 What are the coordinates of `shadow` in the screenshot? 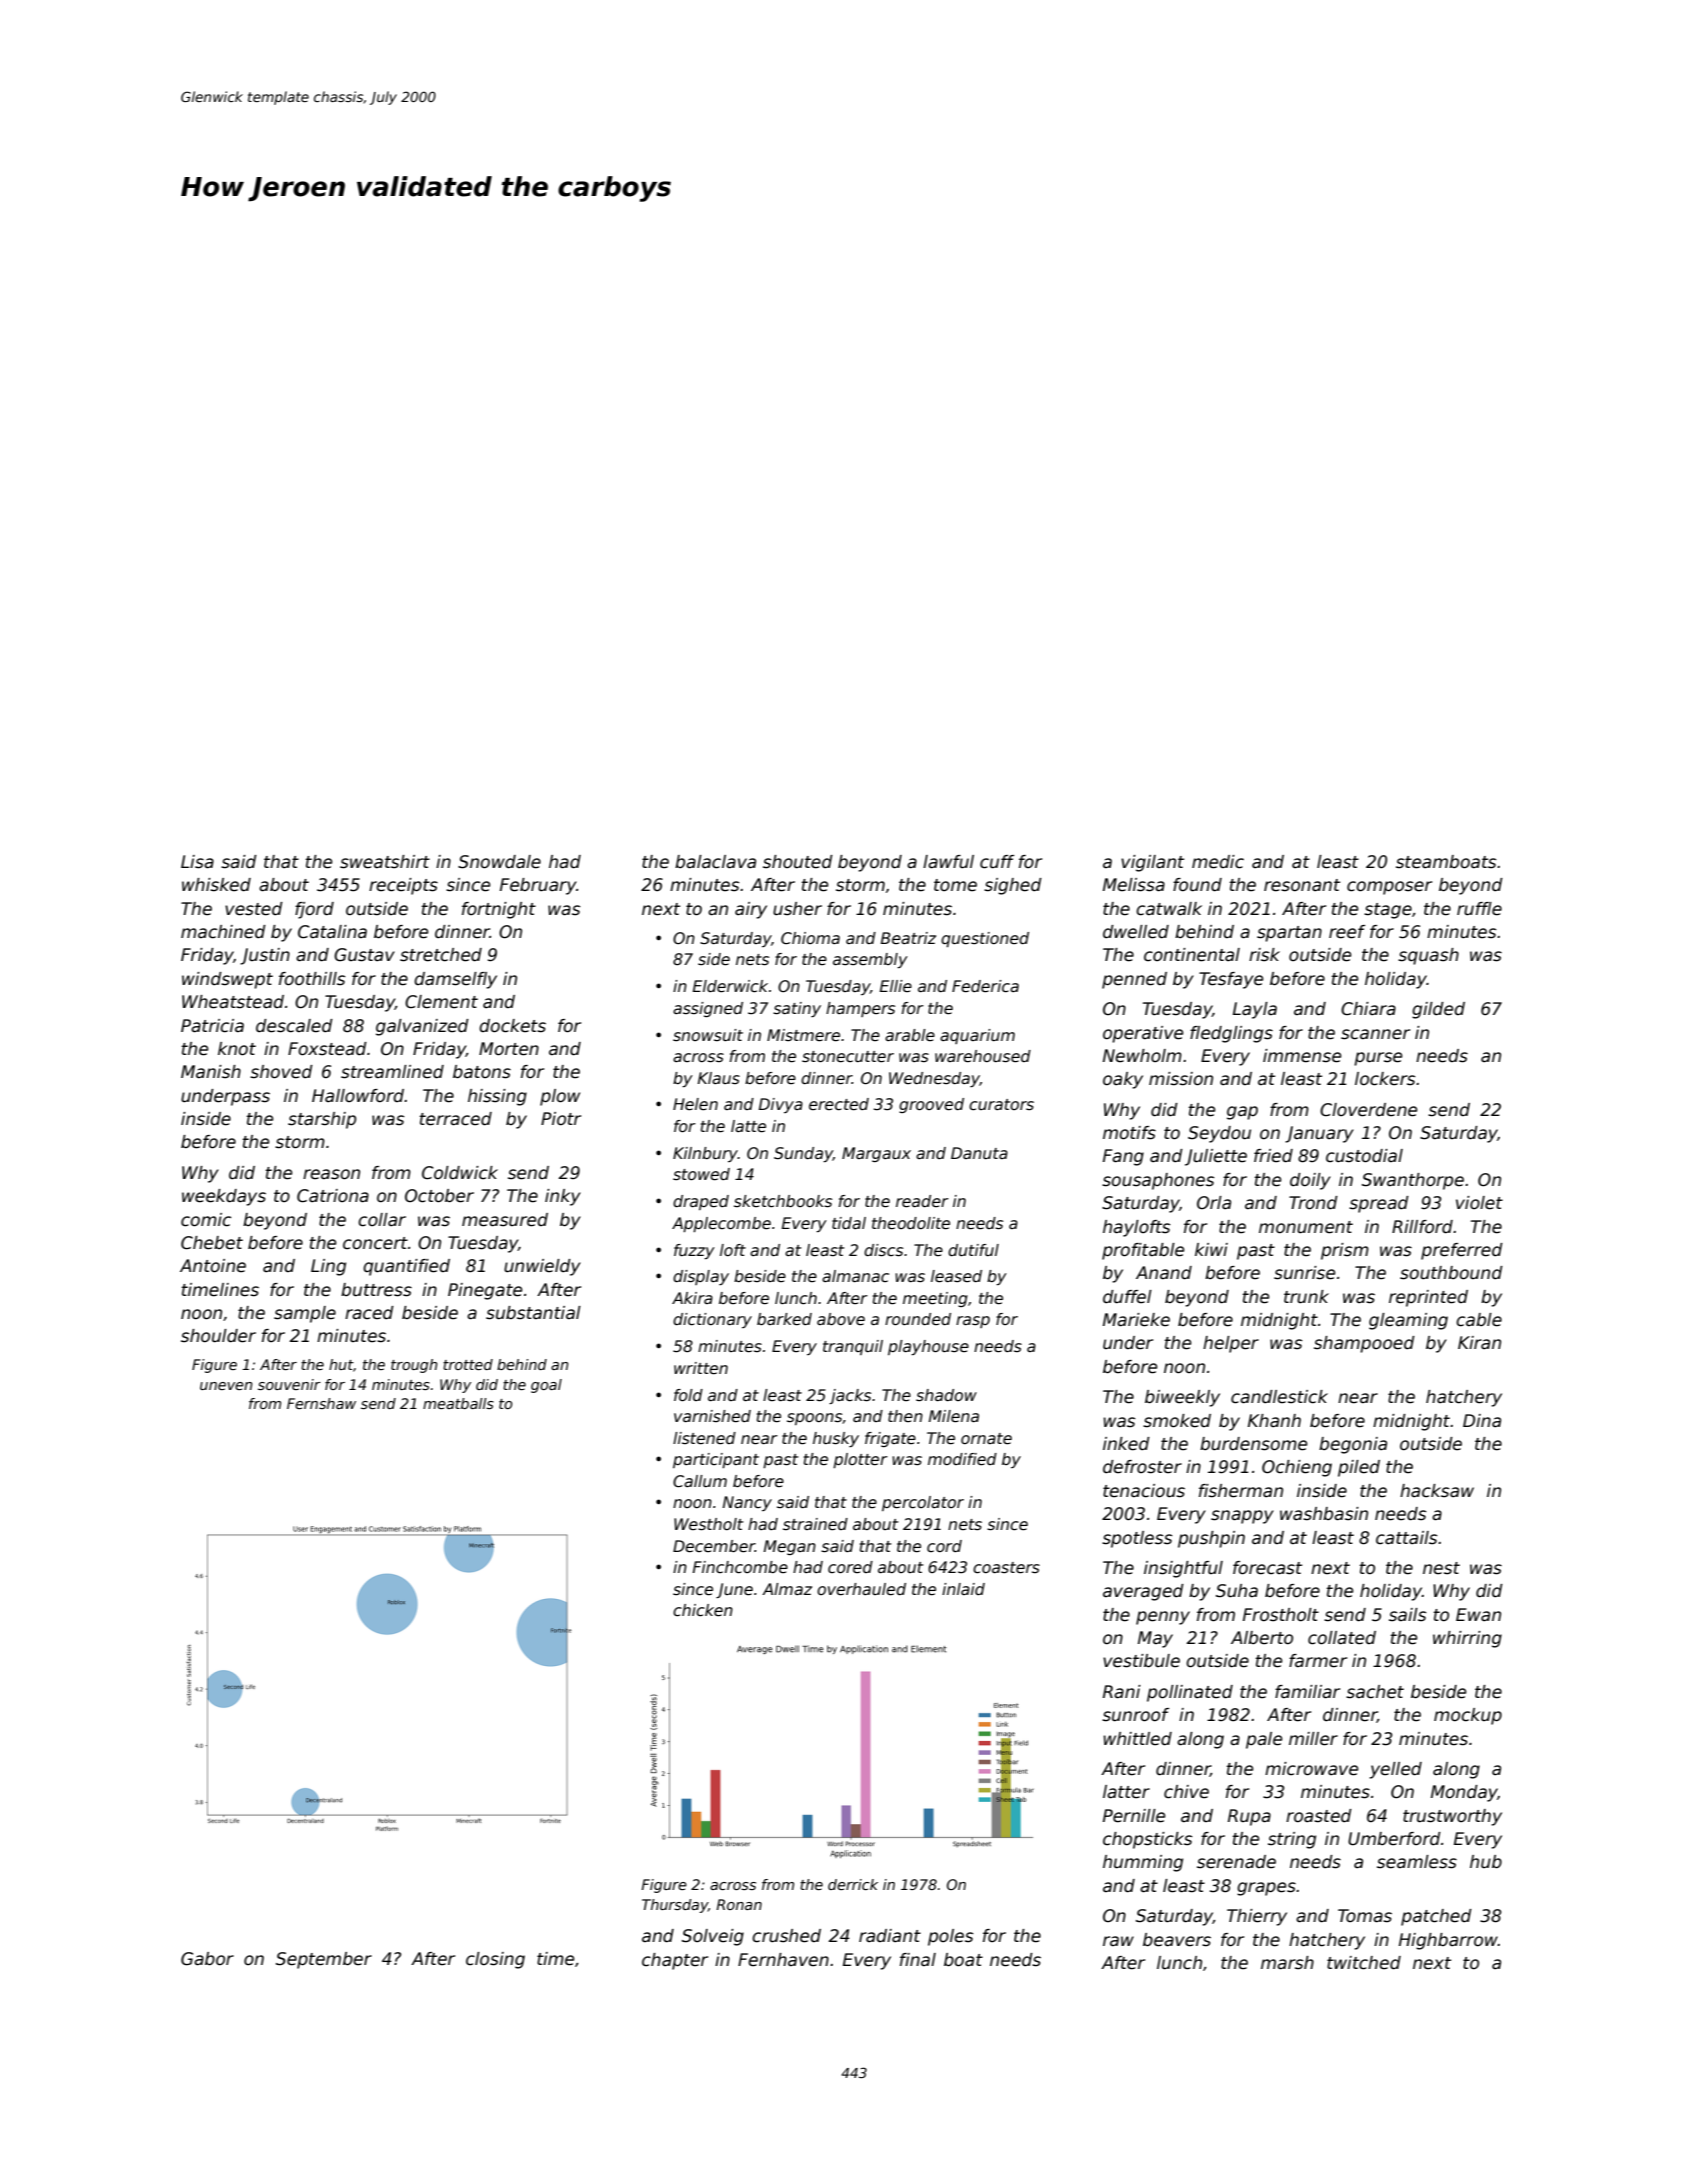 It's located at (946, 1395).
